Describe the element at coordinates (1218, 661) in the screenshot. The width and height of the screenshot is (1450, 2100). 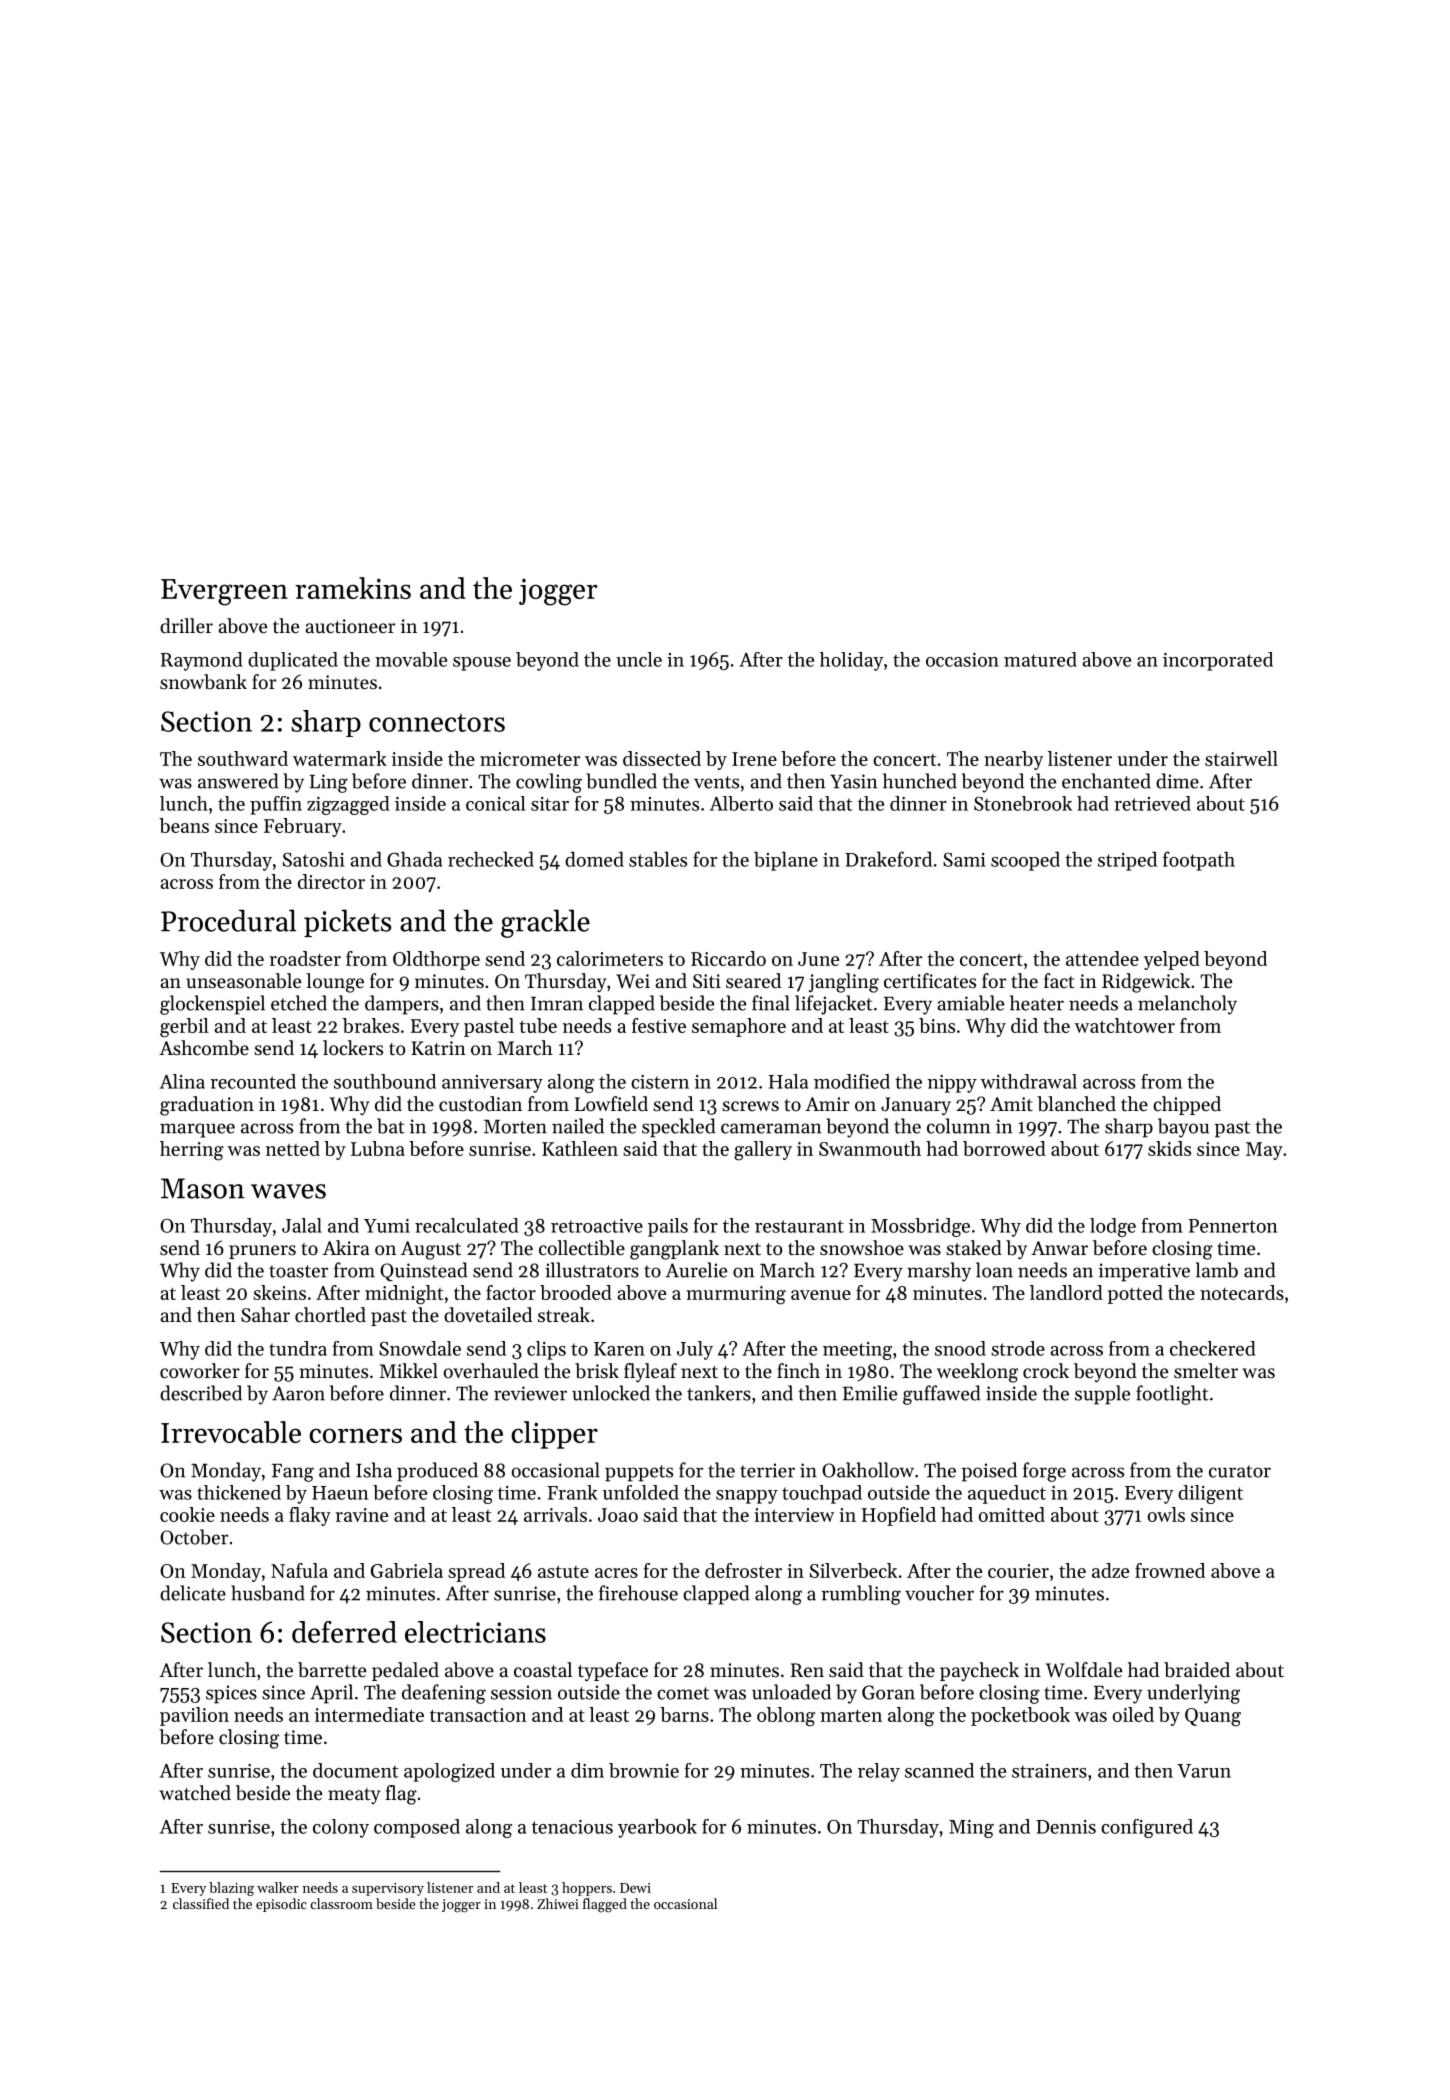
I see `incorporated` at that location.
